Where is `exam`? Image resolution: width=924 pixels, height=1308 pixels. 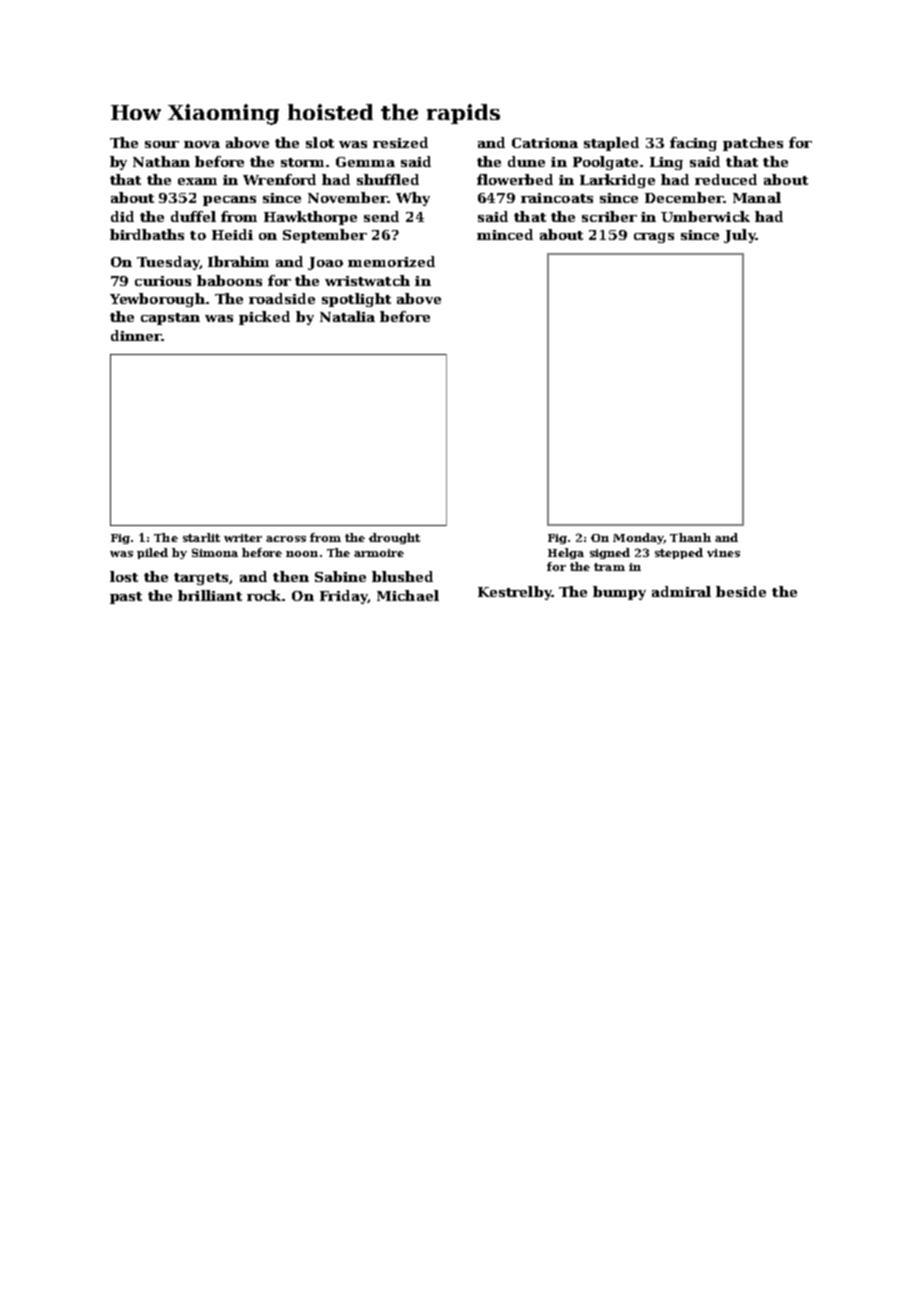
exam is located at coordinates (197, 181).
